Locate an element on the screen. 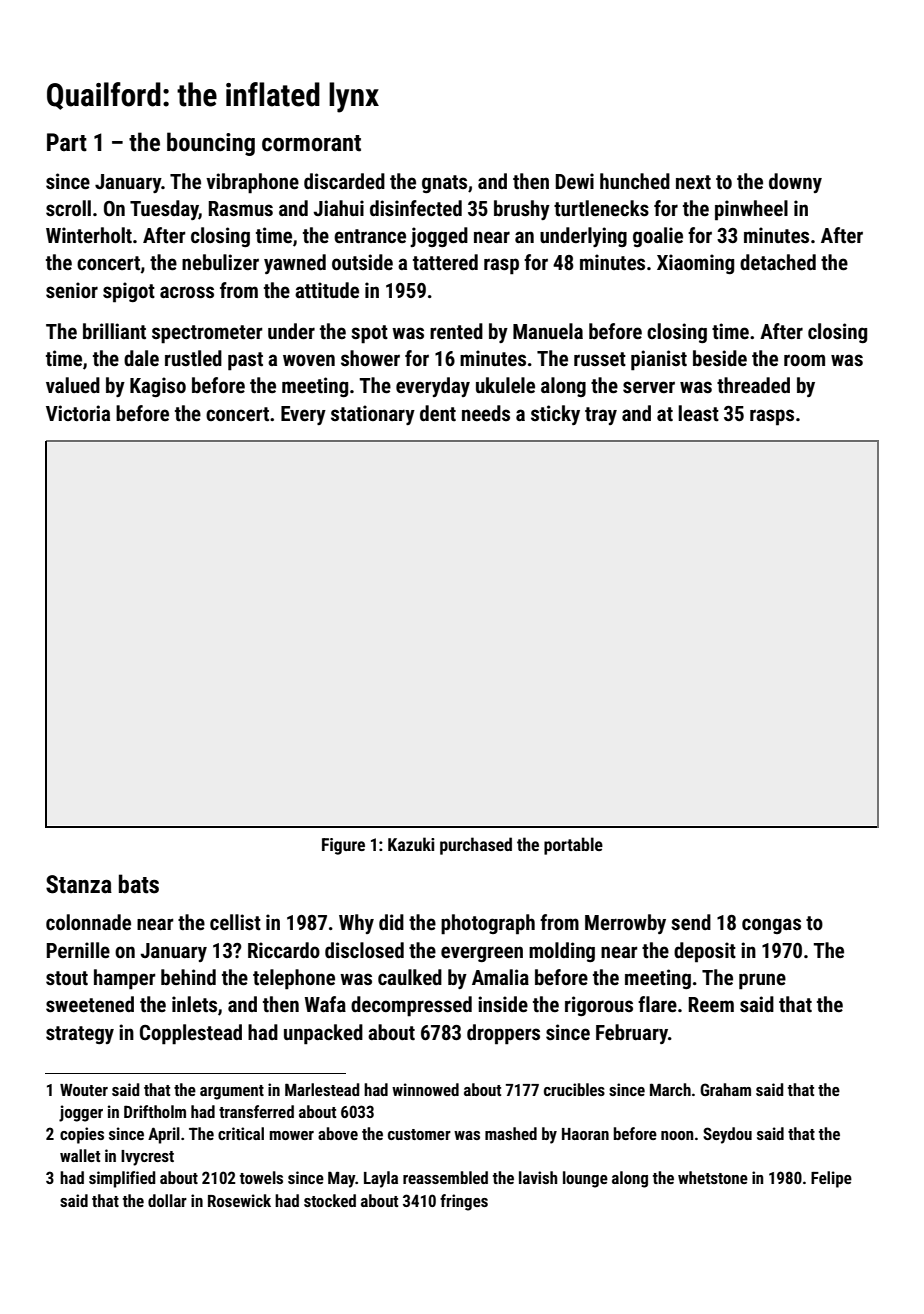 This screenshot has width=924, height=1314. Driftholm is located at coordinates (155, 1111).
